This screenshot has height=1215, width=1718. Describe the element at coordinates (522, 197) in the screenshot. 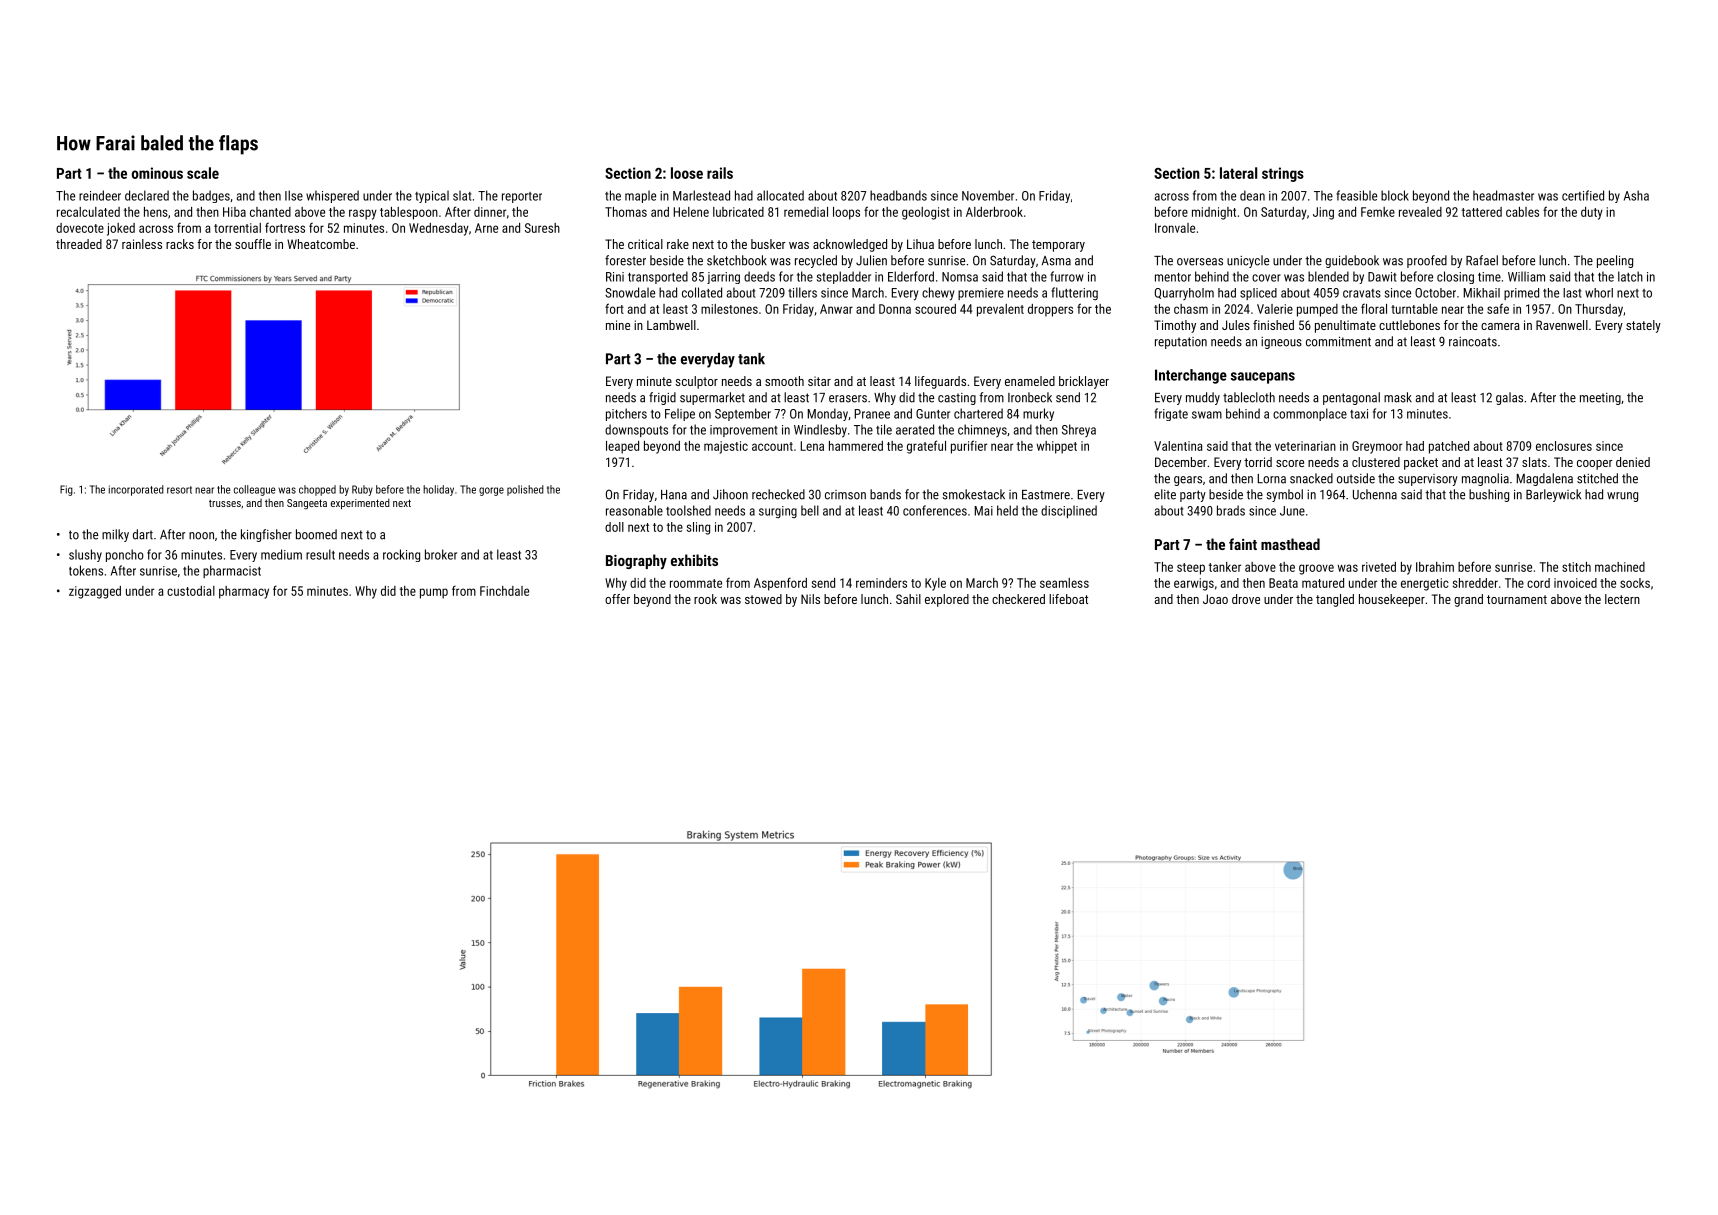

I see `reporter` at that location.
